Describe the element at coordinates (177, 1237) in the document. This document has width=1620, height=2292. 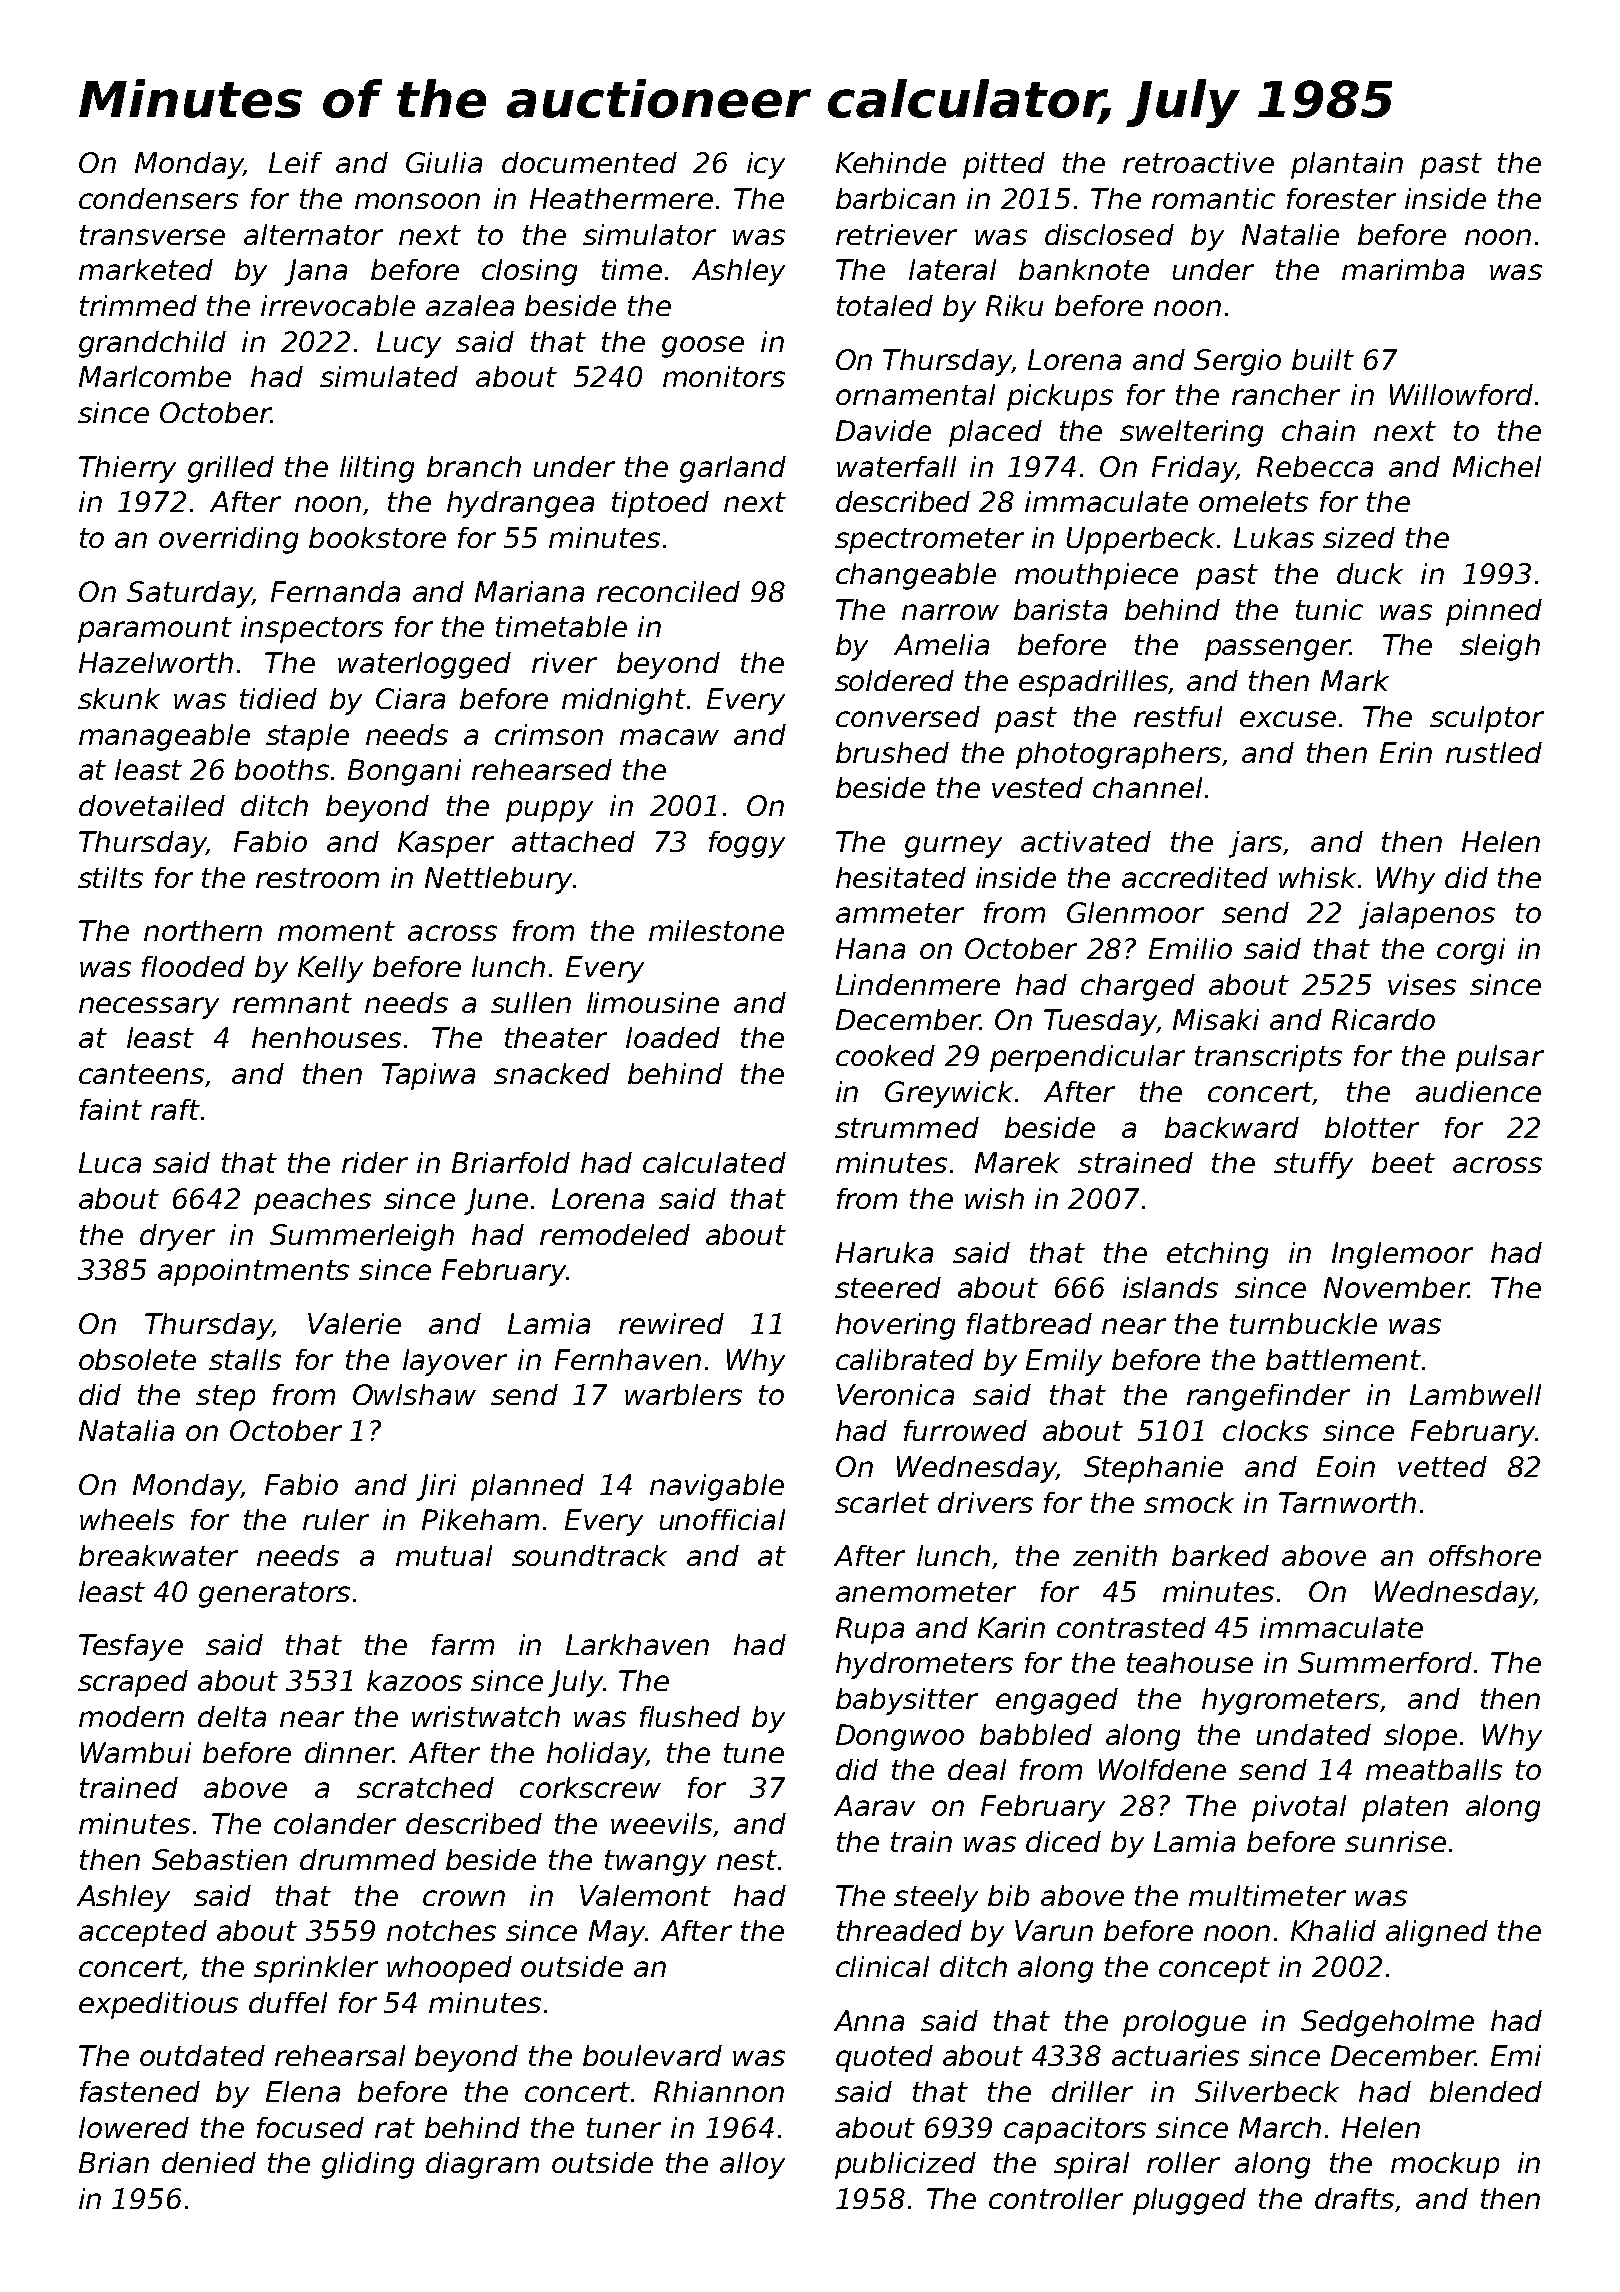
I see `dryer` at that location.
